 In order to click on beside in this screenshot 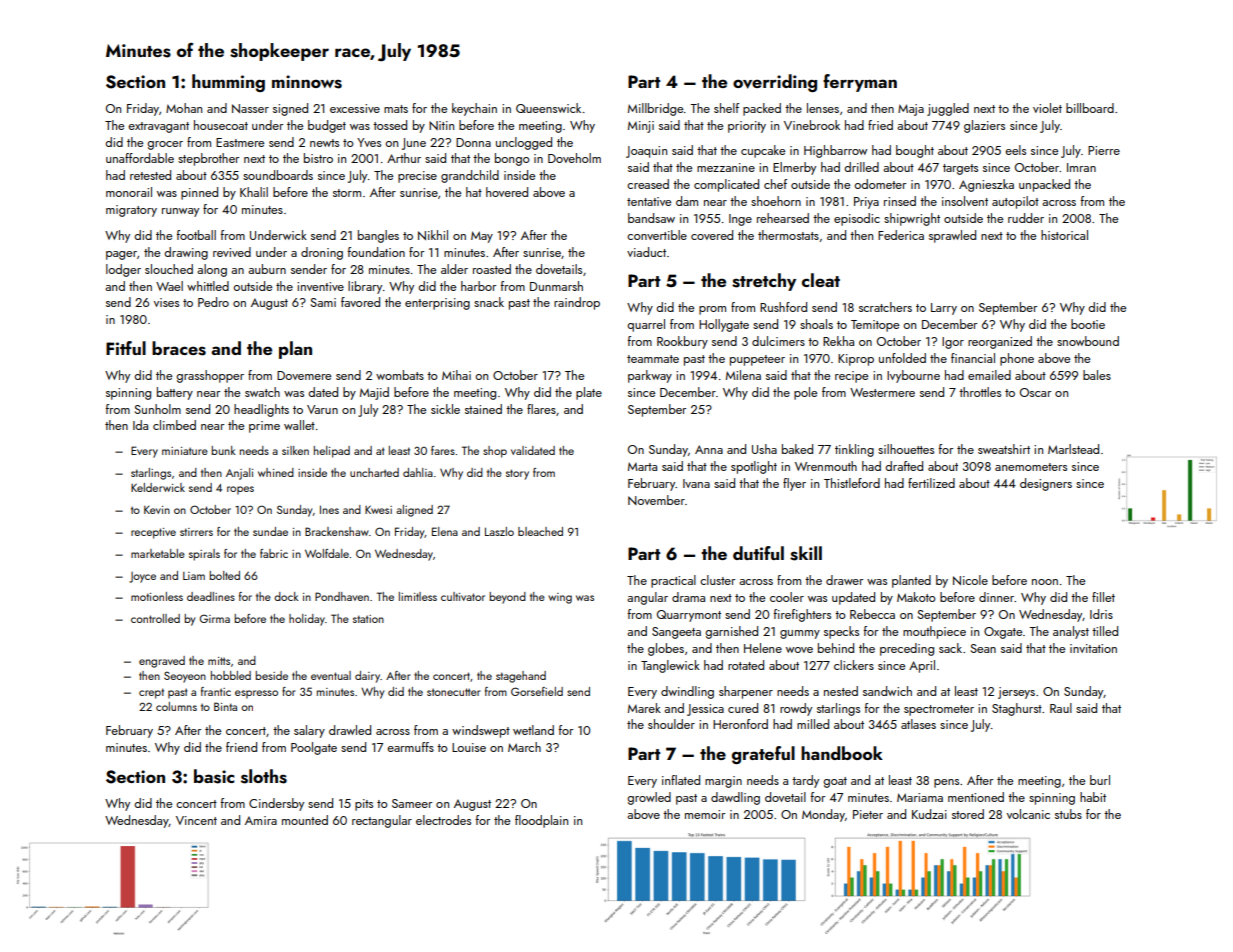, I will do `click(271, 675)`.
